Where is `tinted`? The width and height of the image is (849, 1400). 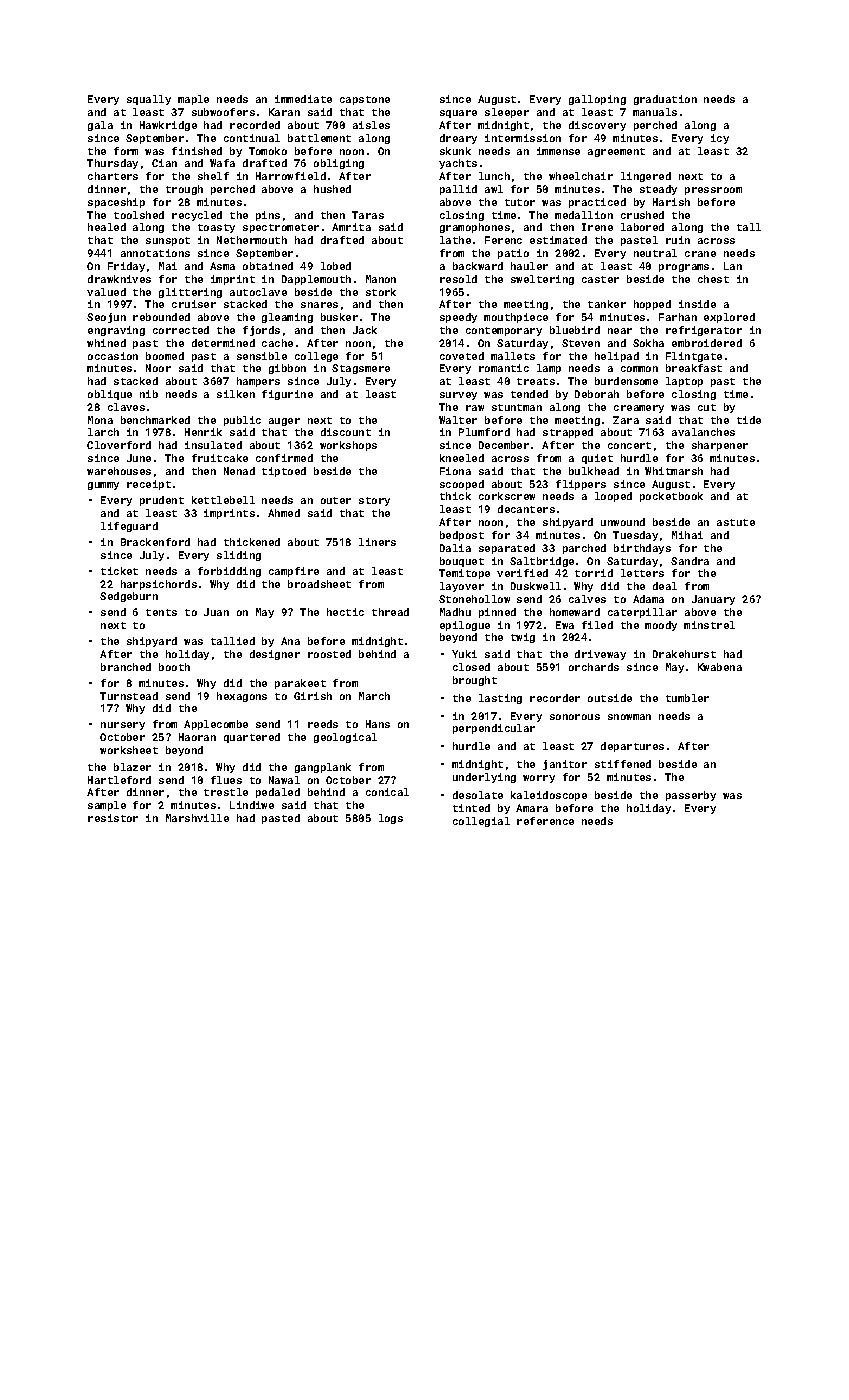 tinted is located at coordinates (471, 808).
